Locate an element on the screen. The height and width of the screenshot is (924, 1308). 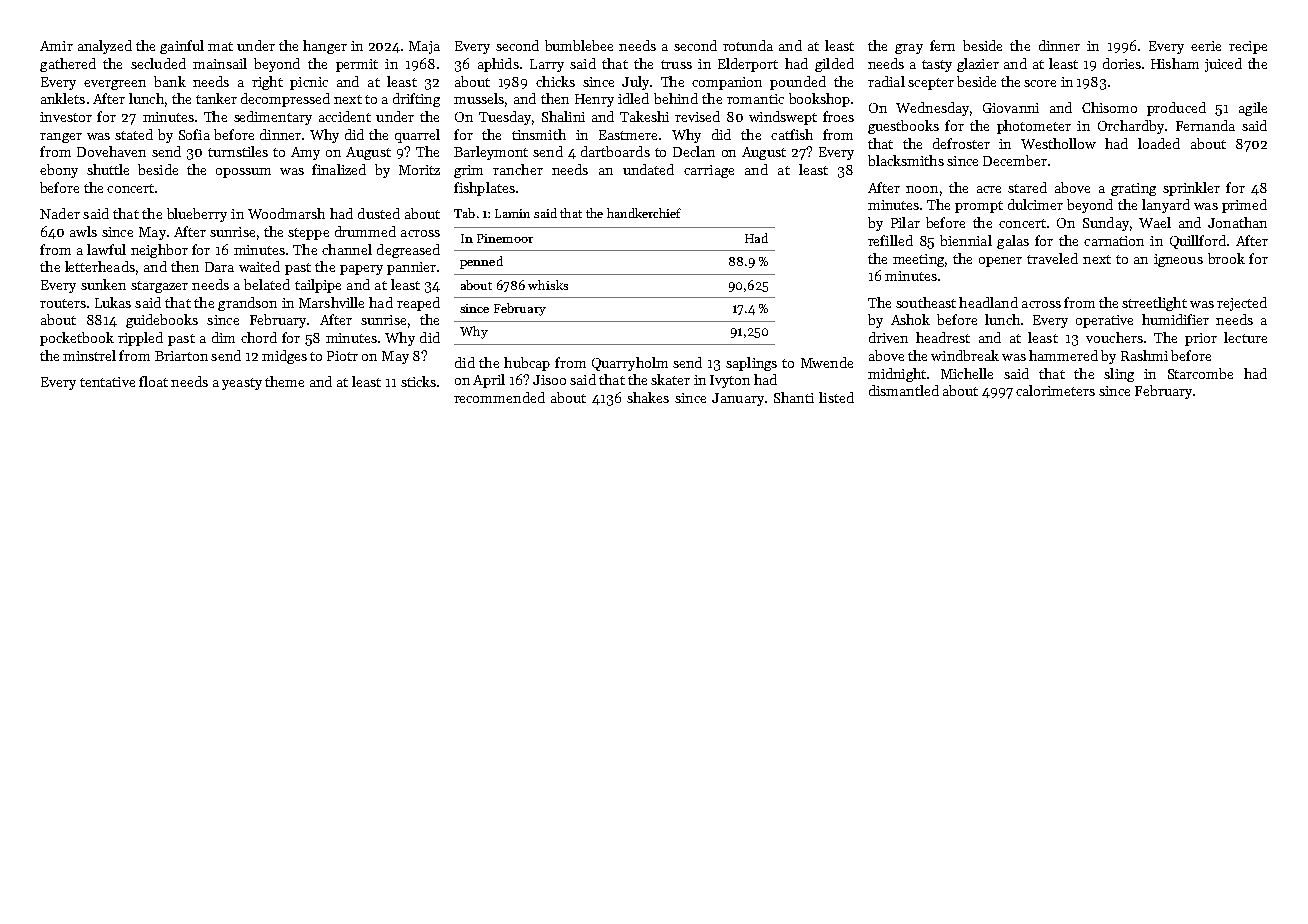
meeting is located at coordinates (918, 260).
